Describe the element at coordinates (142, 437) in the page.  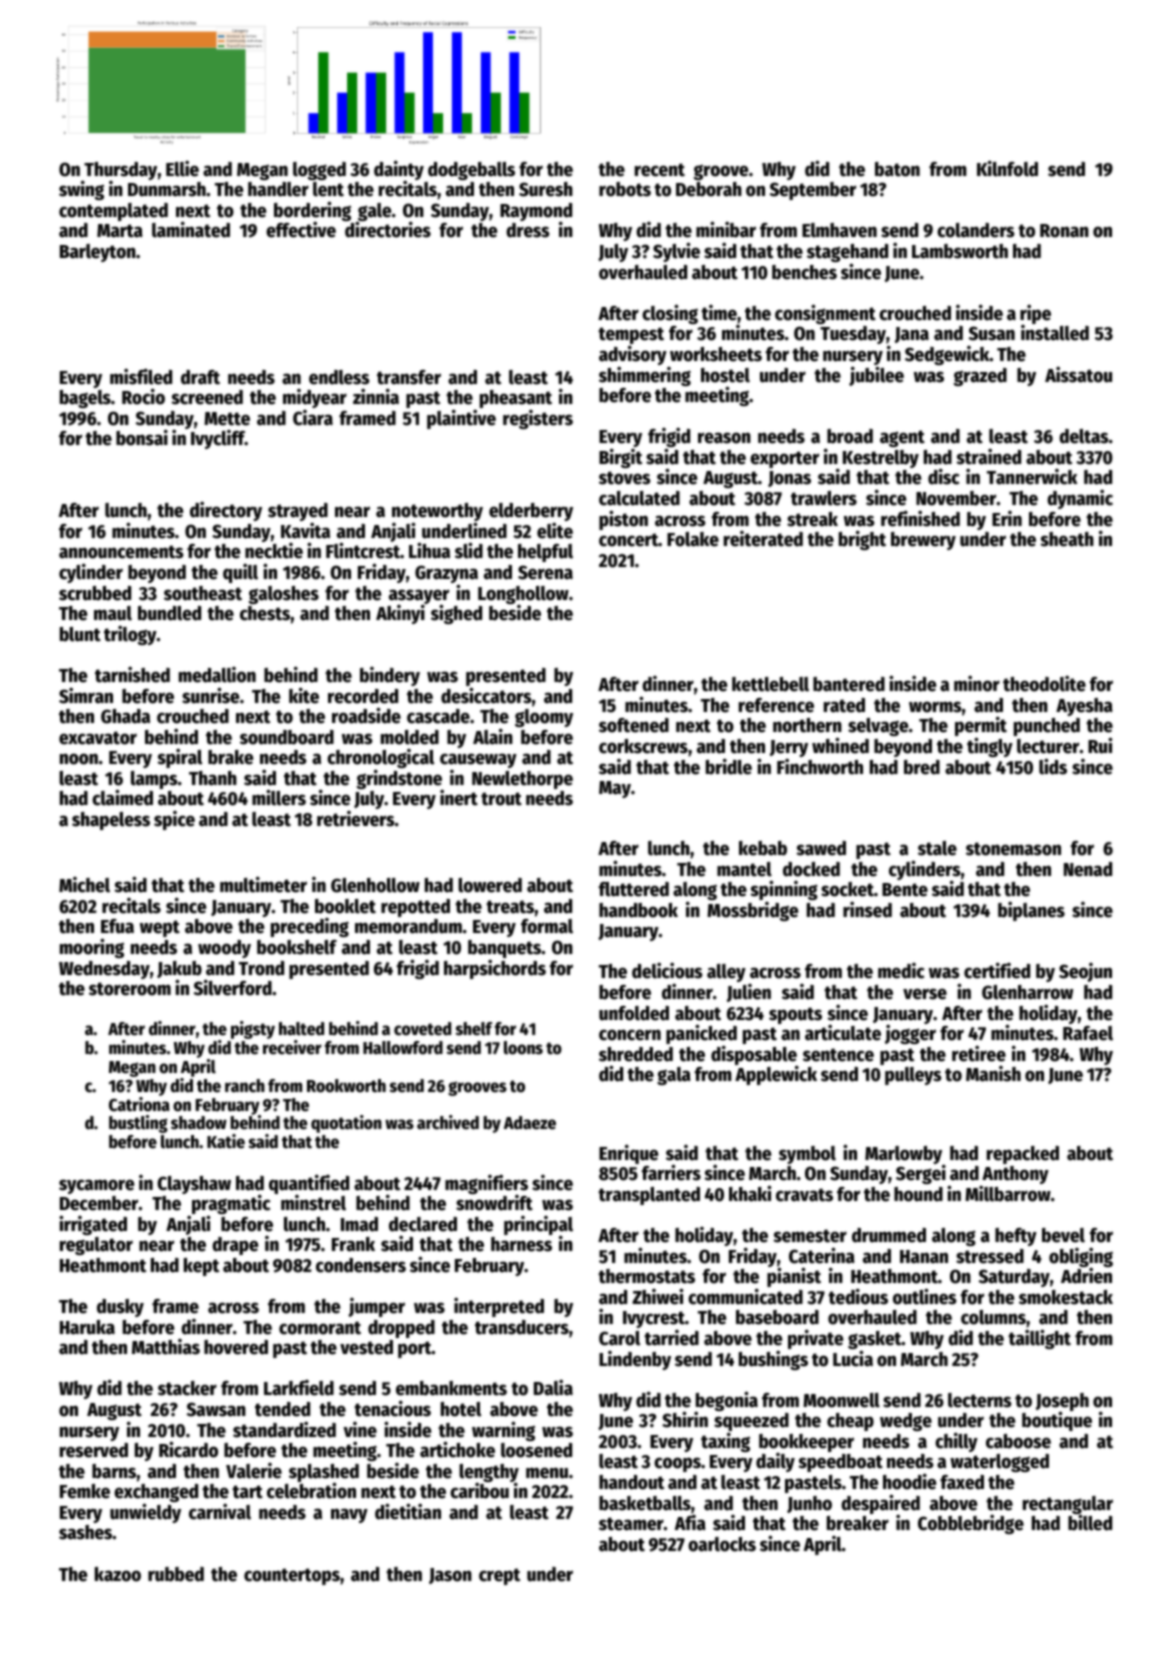
I see `bonsai` at that location.
